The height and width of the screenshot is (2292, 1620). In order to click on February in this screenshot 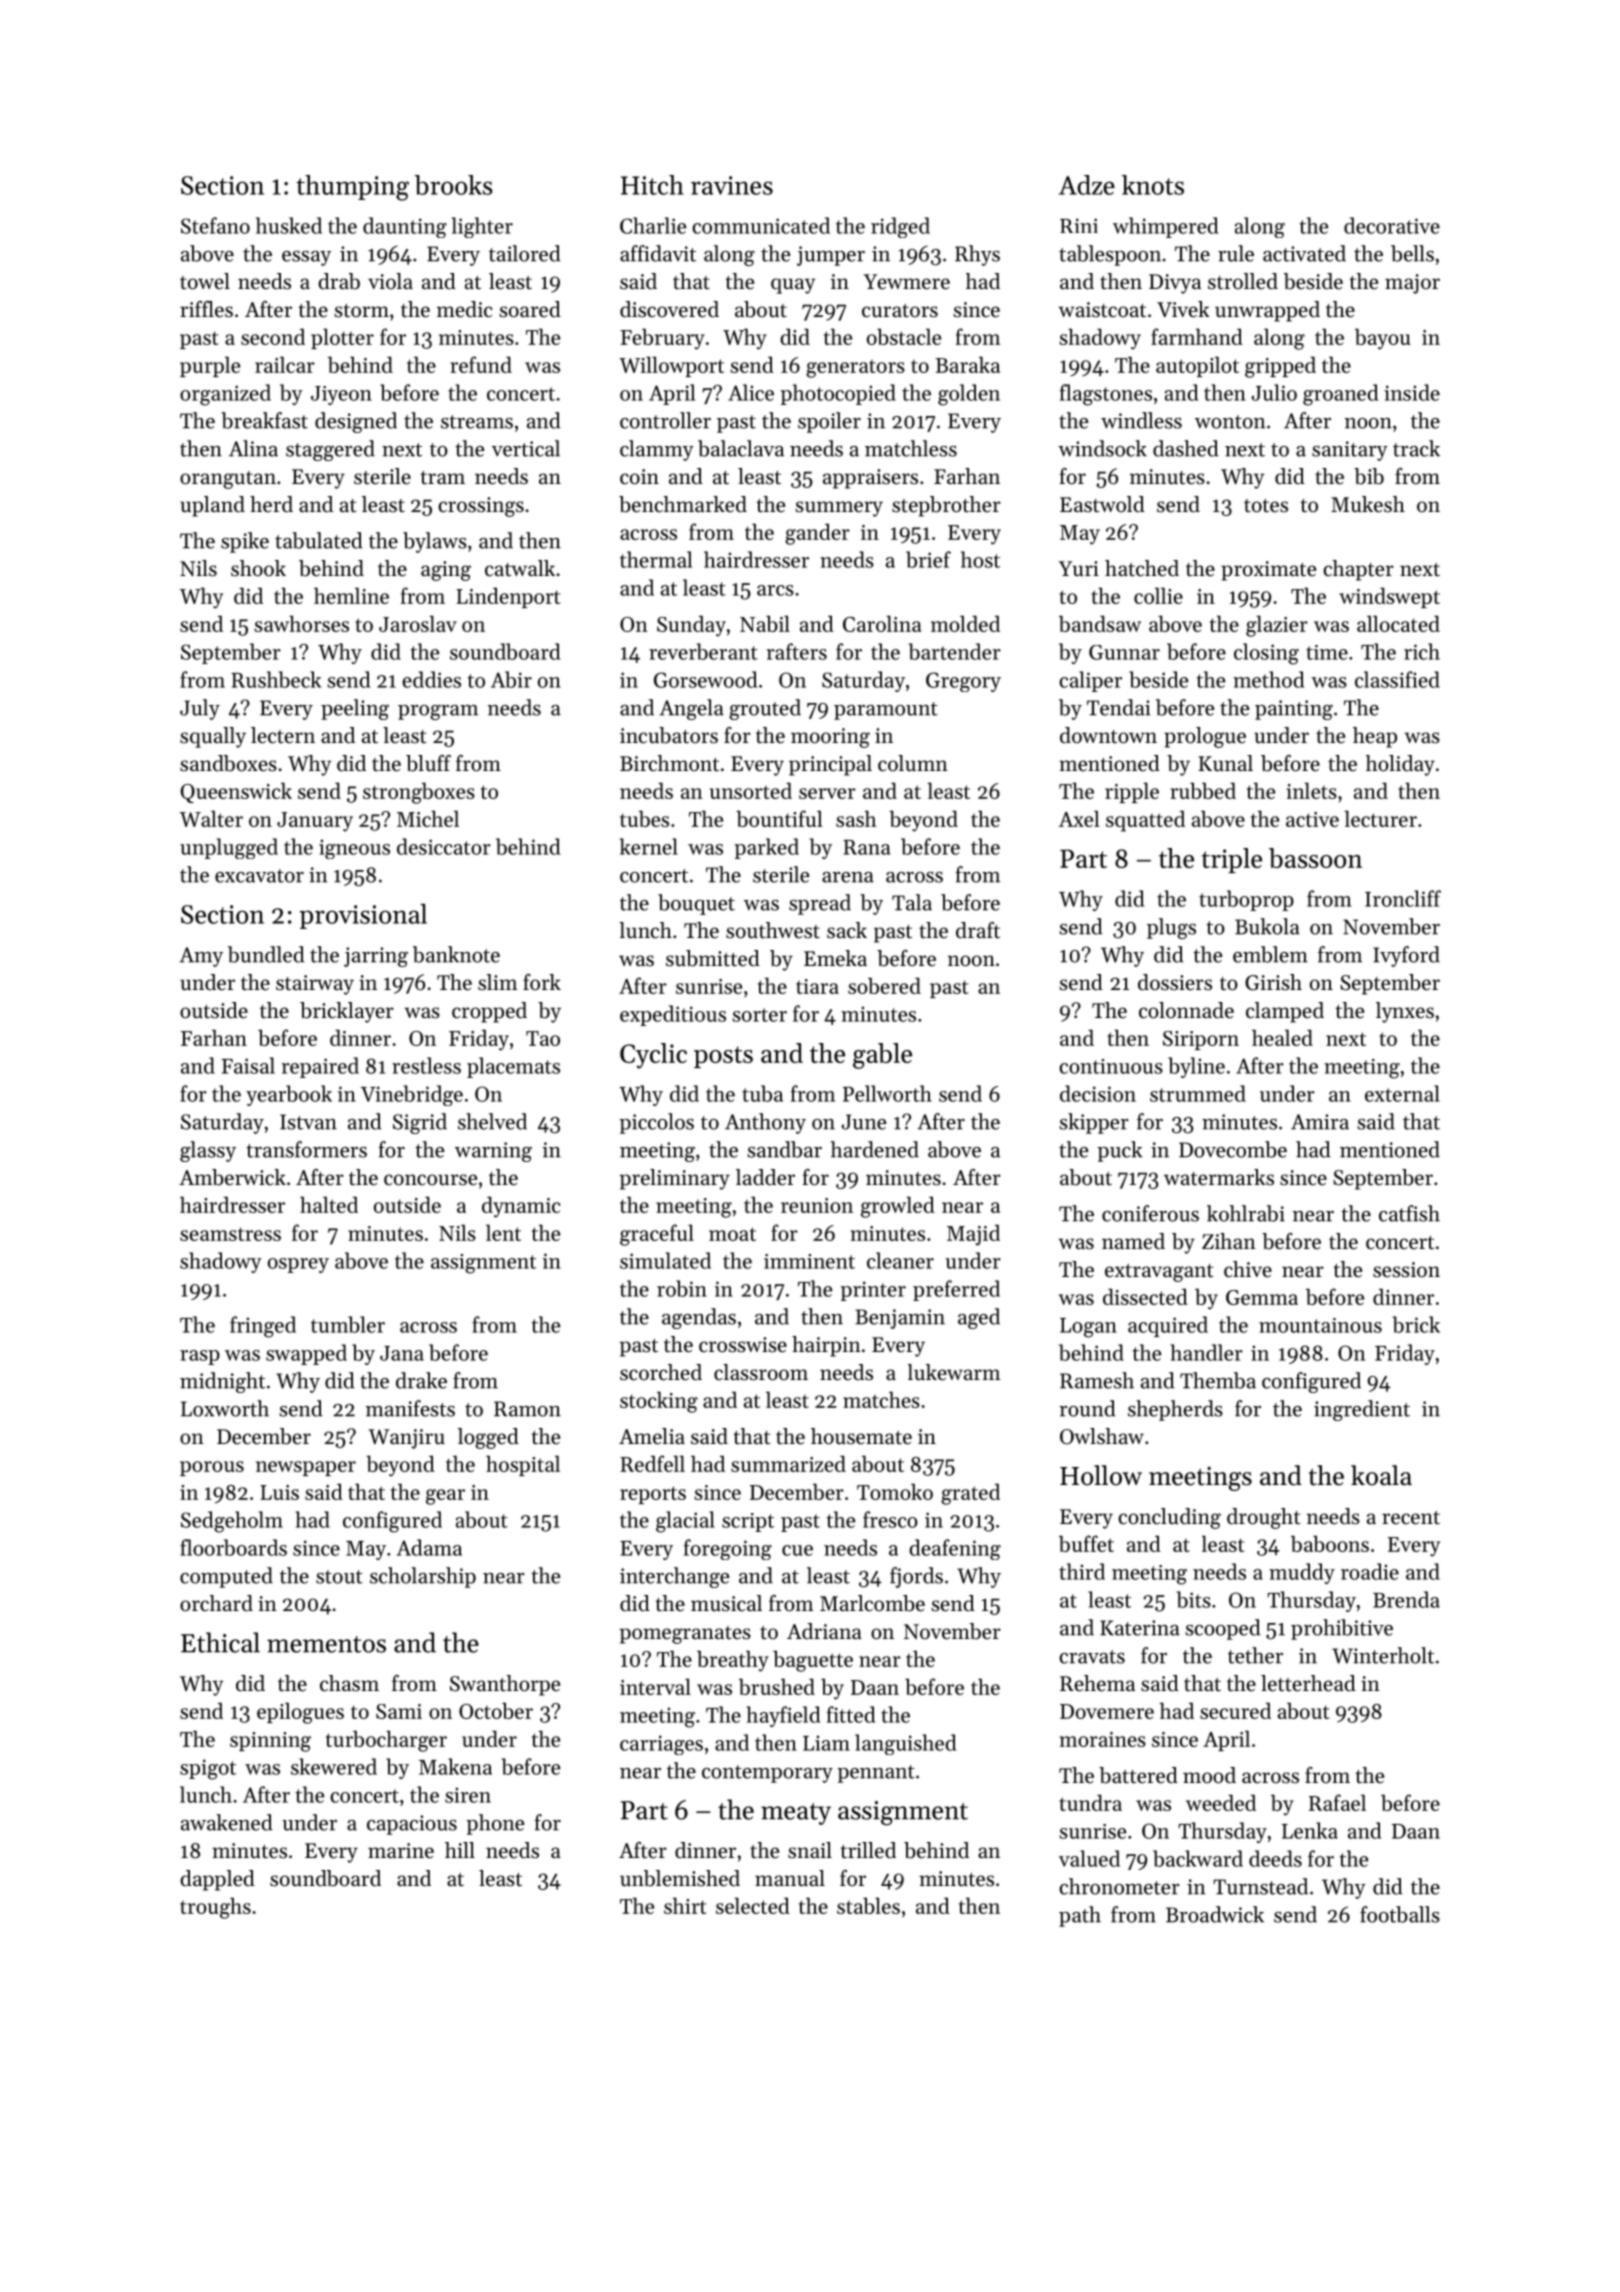, I will do `click(662, 339)`.
